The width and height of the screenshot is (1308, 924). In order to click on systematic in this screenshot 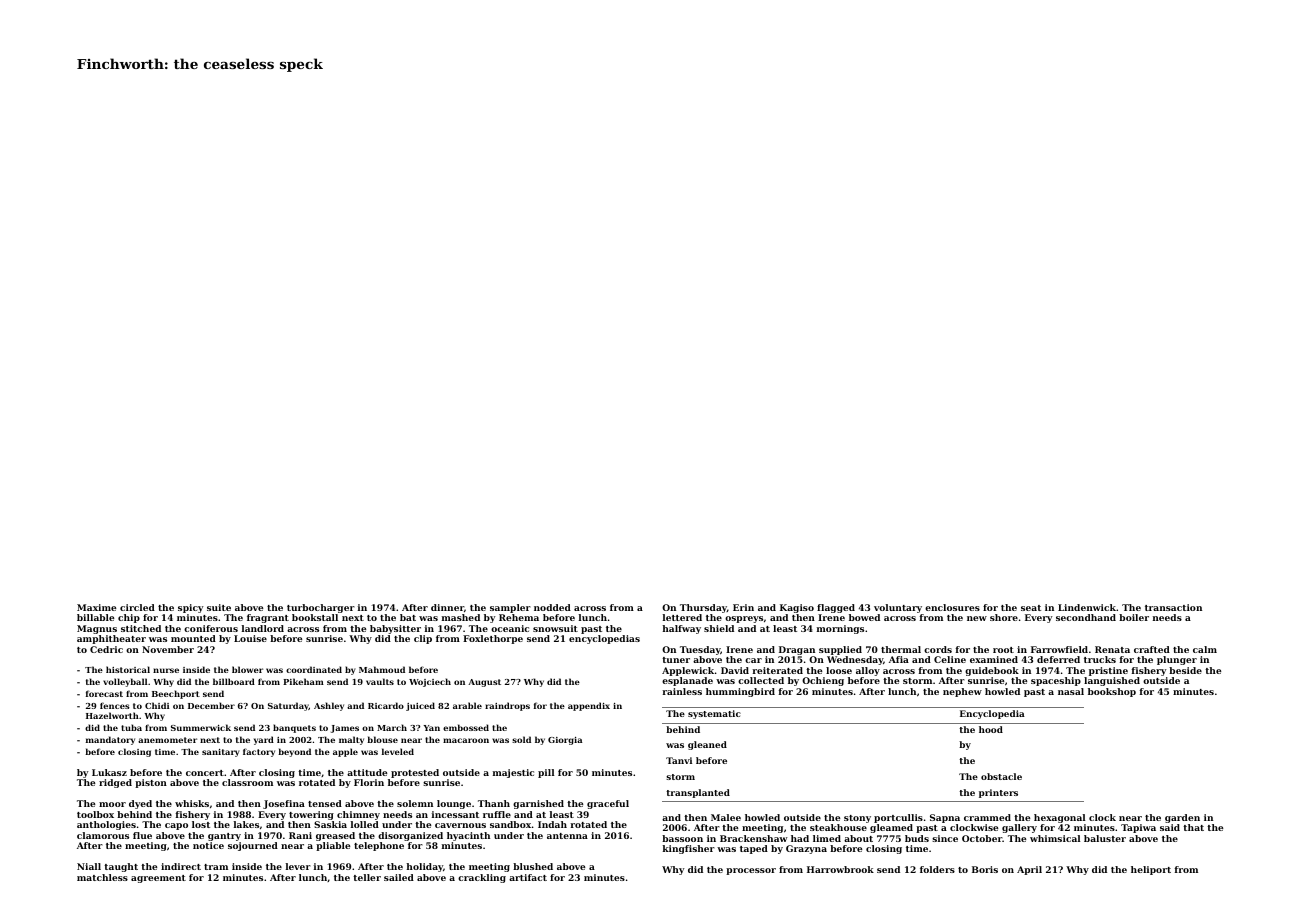, I will do `click(714, 714)`.
